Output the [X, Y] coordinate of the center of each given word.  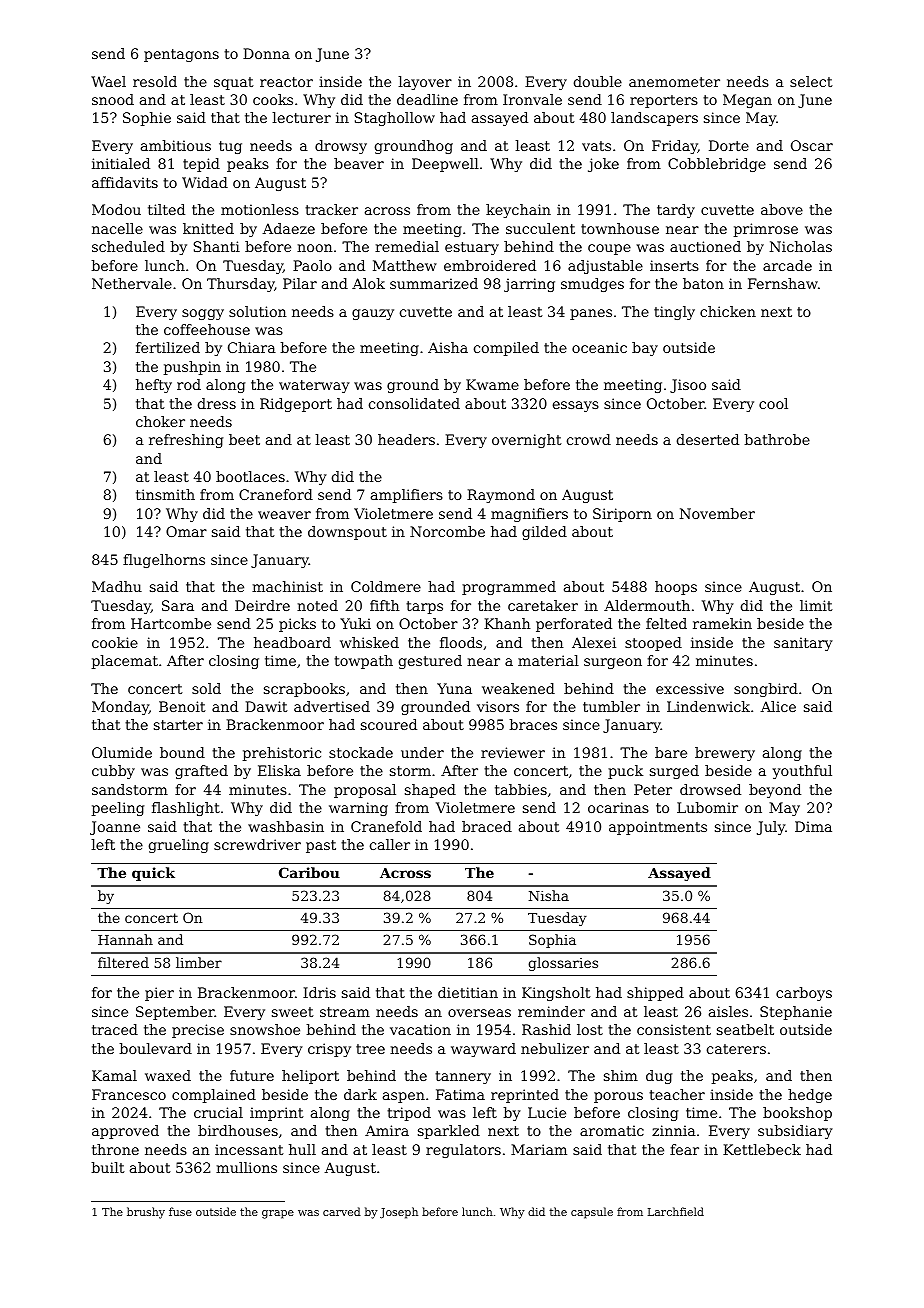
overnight [527, 441]
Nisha [549, 895]
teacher [677, 1094]
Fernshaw [783, 283]
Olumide [122, 752]
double [598, 81]
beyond [775, 791]
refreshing [186, 441]
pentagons [181, 55]
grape [278, 1214]
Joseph [399, 1213]
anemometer [674, 82]
